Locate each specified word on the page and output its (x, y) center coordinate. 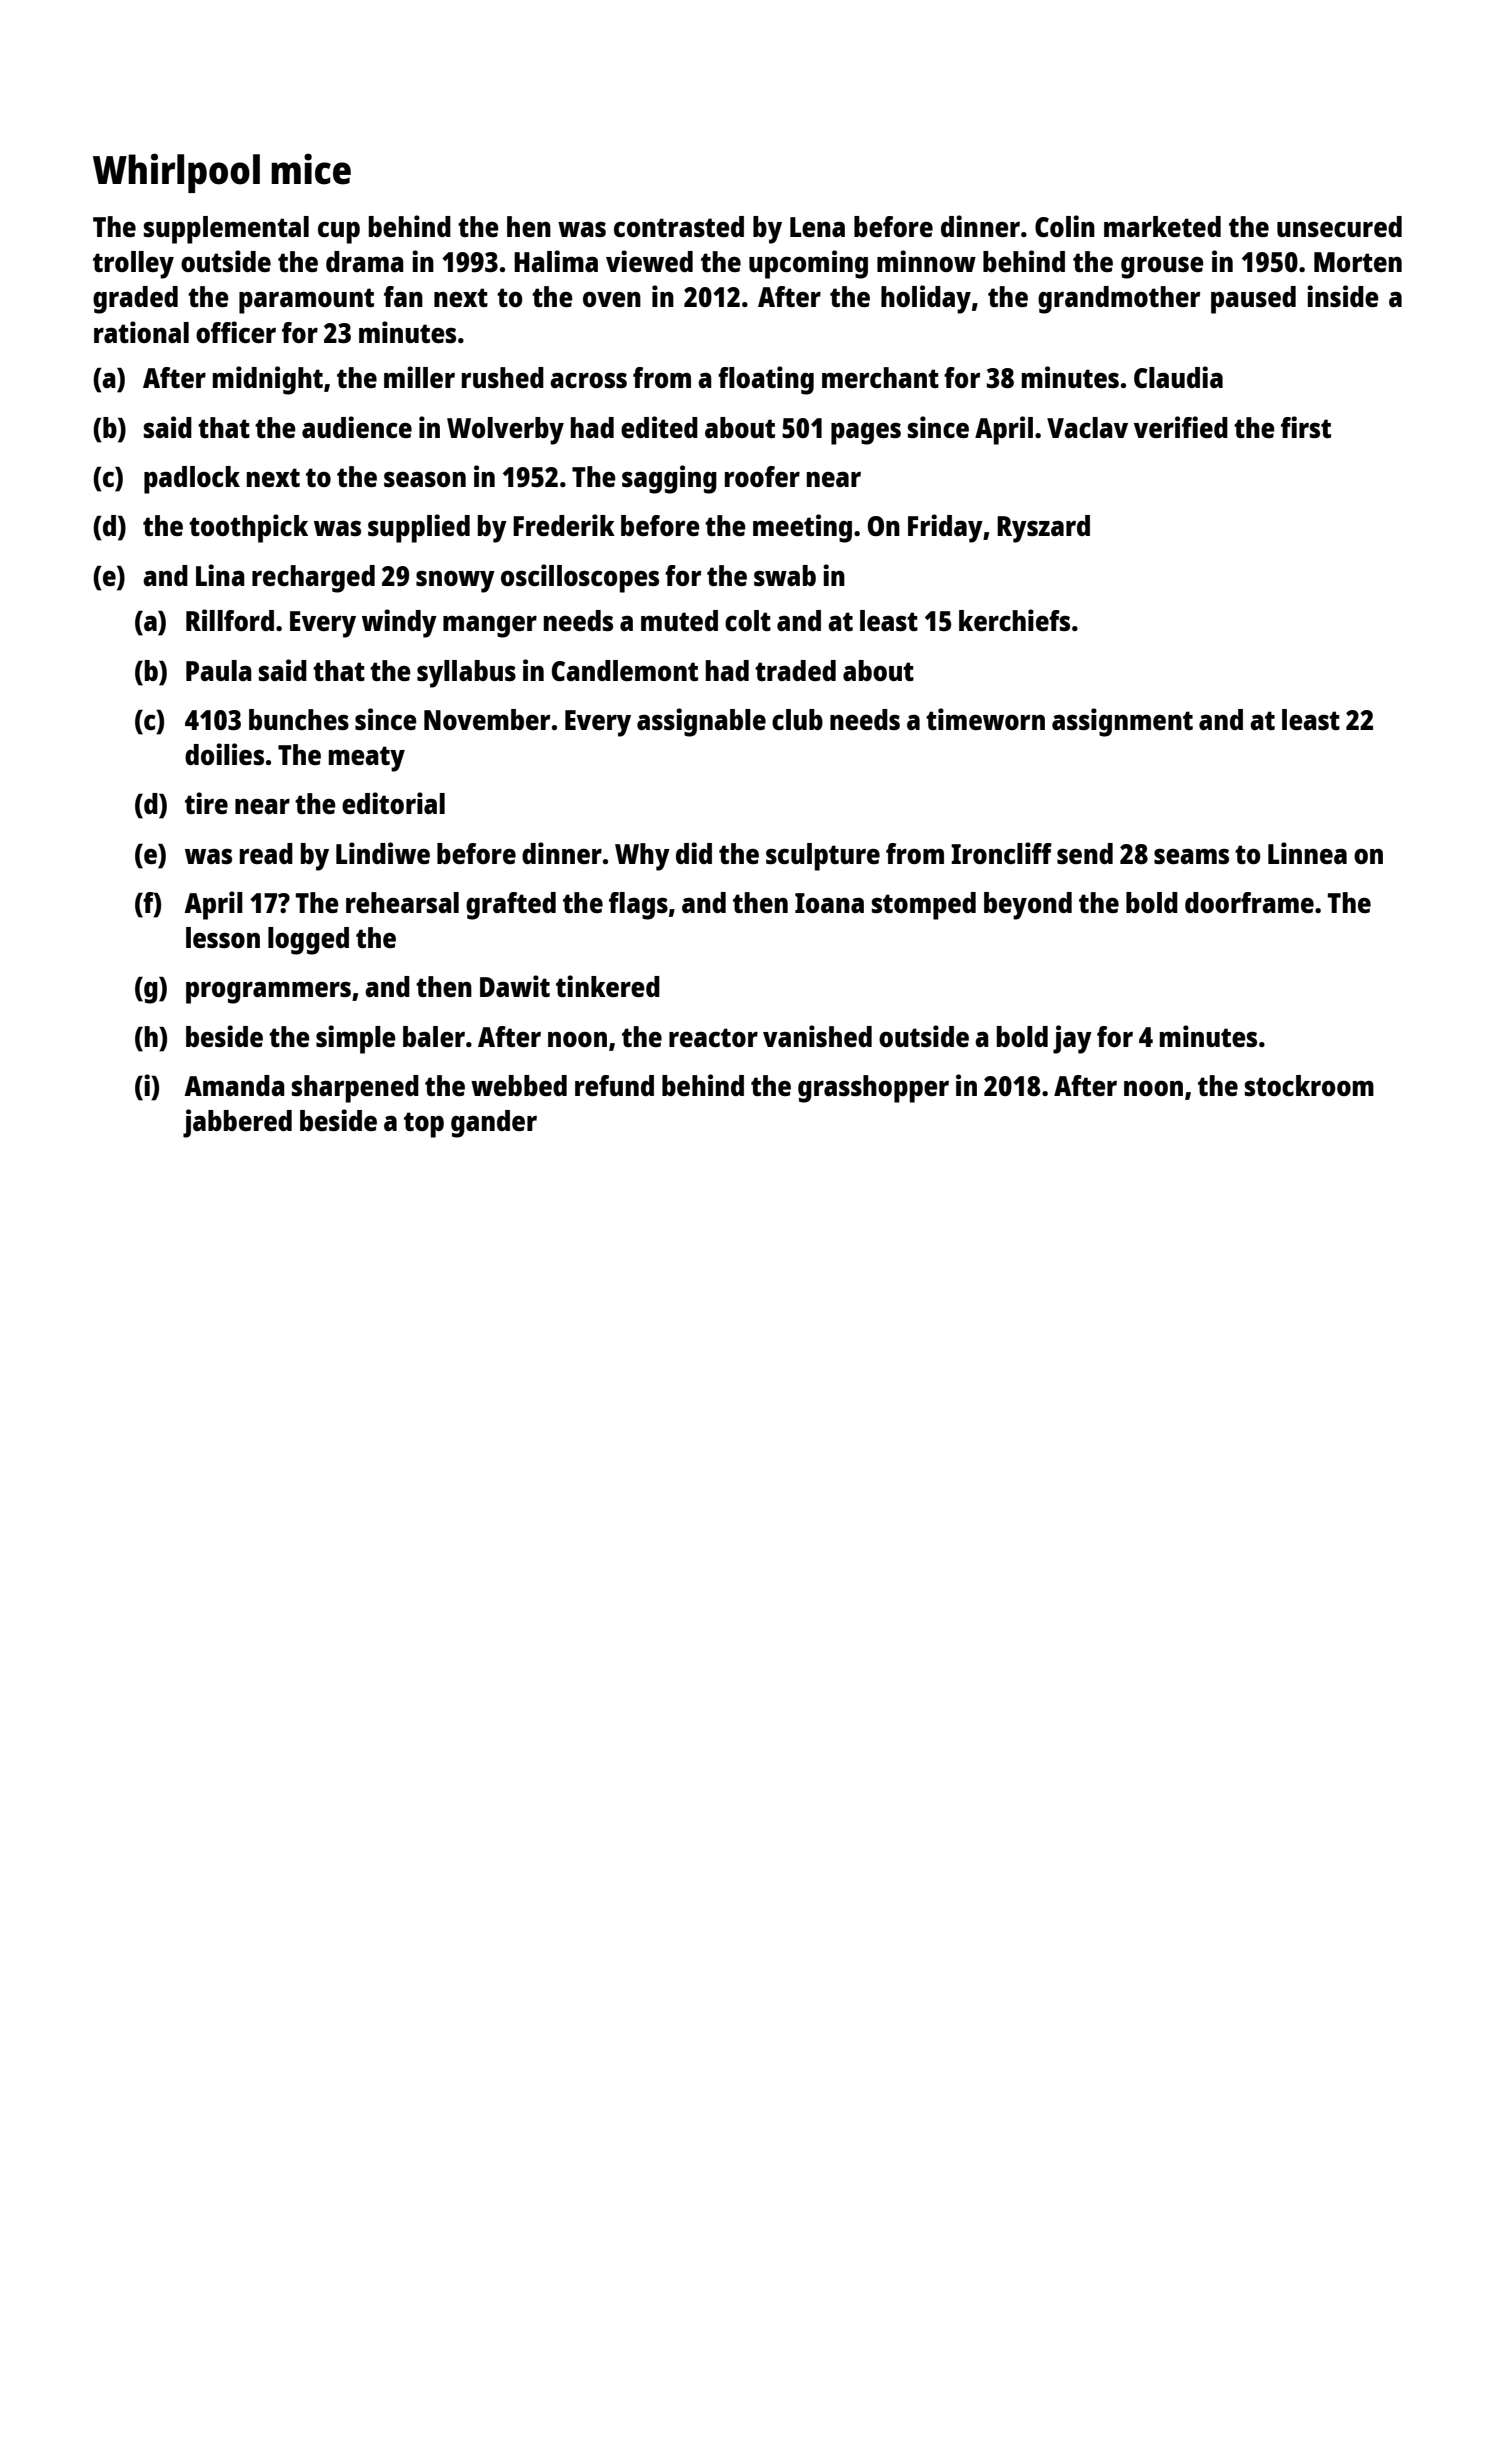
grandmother (1119, 300)
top (424, 1125)
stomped (924, 906)
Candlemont (625, 670)
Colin (1065, 226)
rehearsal (402, 902)
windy (399, 623)
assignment (1122, 722)
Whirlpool (176, 173)
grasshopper (873, 1089)
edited (659, 427)
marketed (1162, 226)
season (425, 479)
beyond (1028, 906)
